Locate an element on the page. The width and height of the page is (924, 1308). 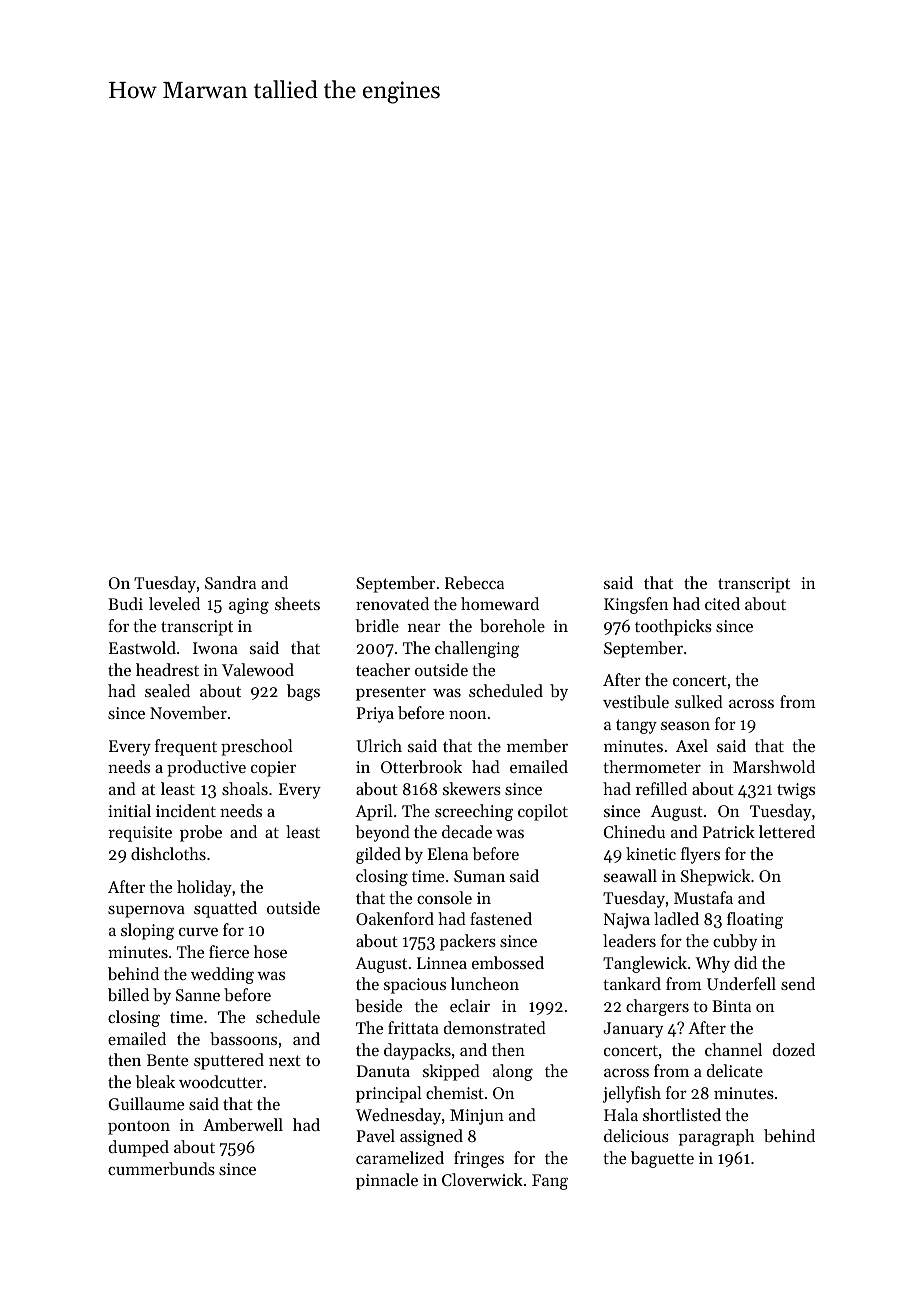
season is located at coordinates (685, 726).
